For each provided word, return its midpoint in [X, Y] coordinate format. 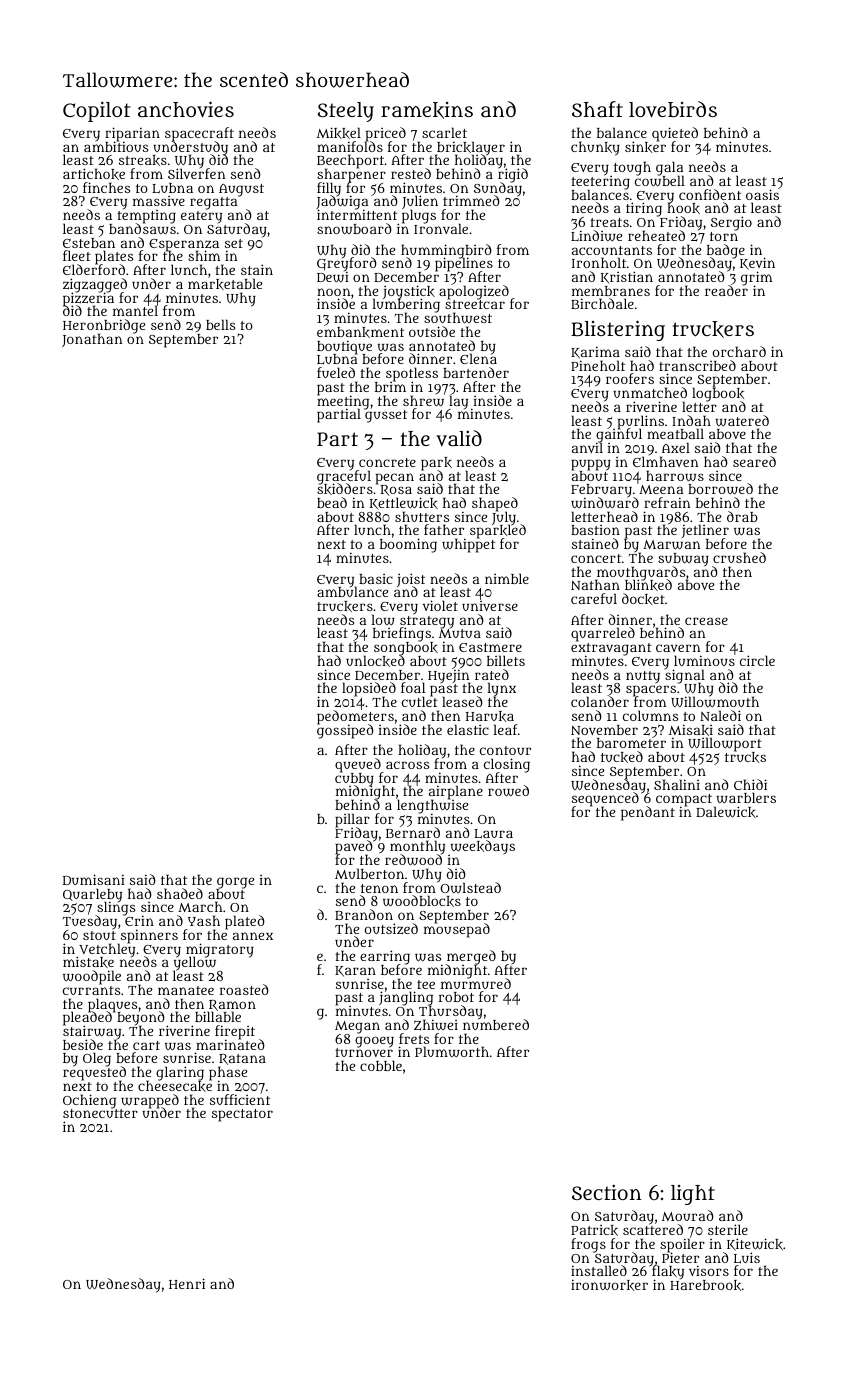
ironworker [609, 1285]
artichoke [94, 174]
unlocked [375, 661]
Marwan [671, 545]
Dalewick [726, 812]
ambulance [352, 592]
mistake [88, 962]
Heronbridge [104, 326]
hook [683, 209]
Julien [420, 202]
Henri [187, 1283]
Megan [357, 1027]
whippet [468, 546]
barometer [631, 743]
